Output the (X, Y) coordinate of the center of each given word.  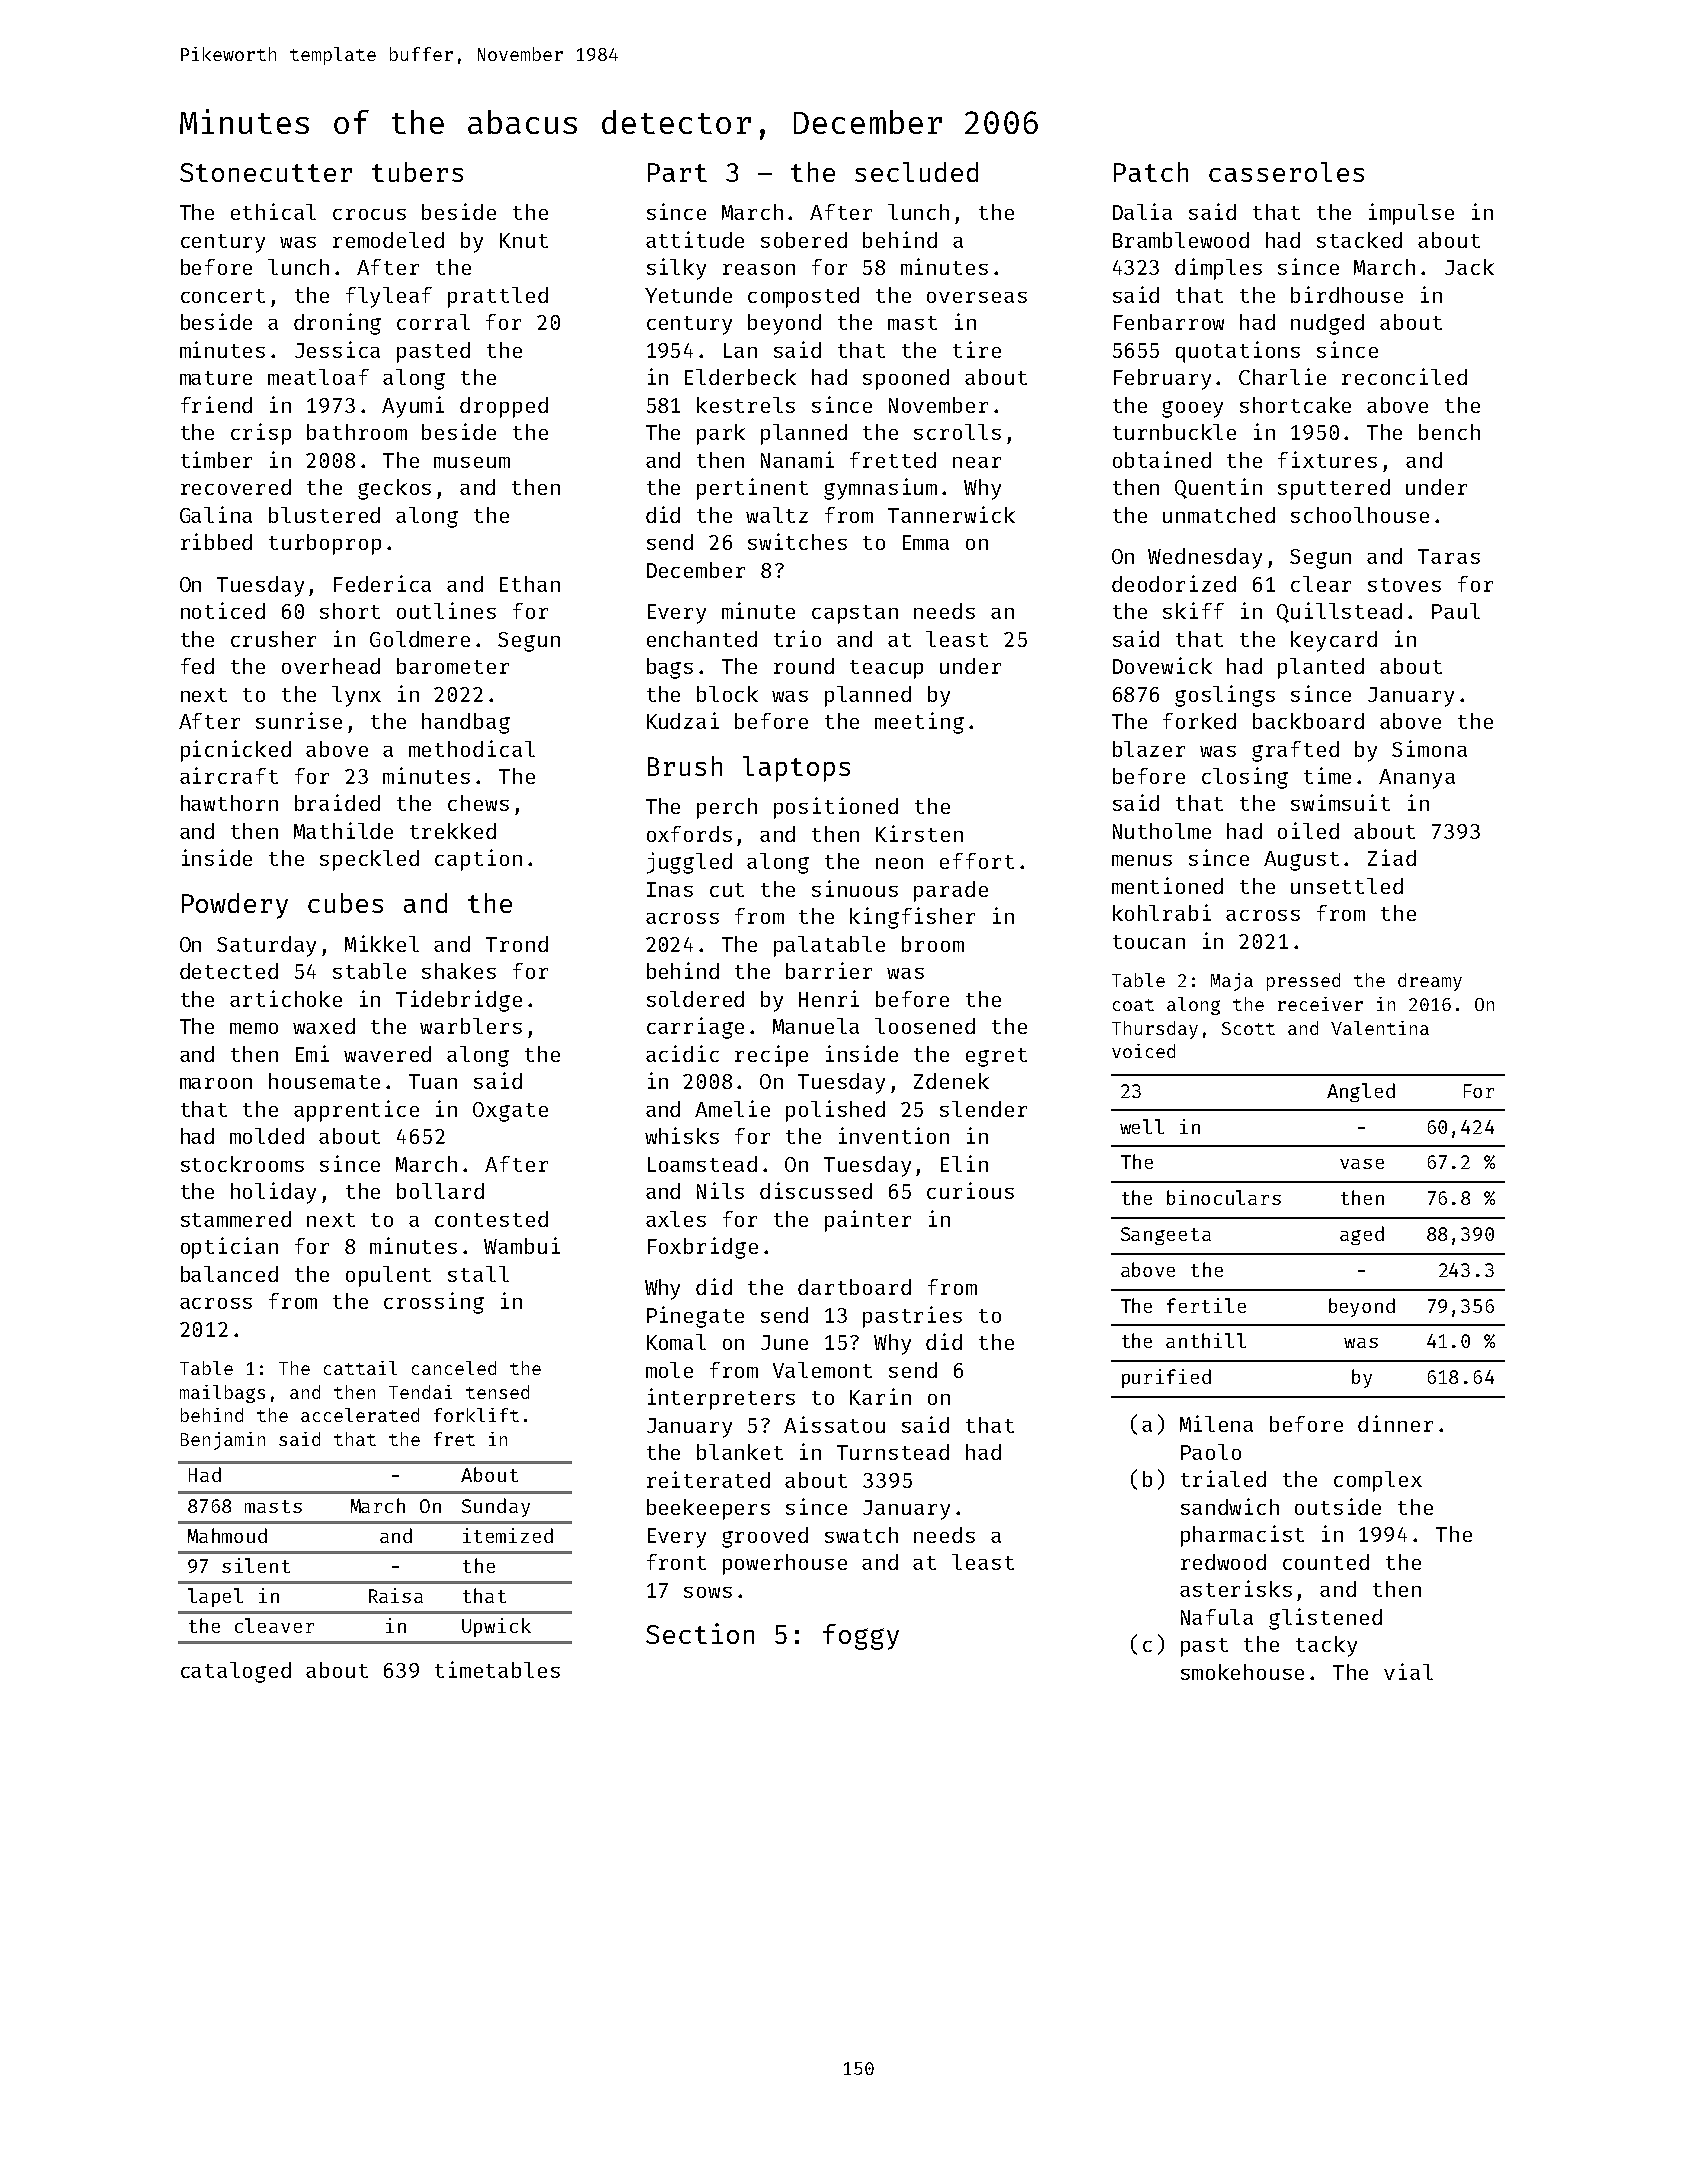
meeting (919, 723)
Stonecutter (266, 172)
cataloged (236, 1672)
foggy (861, 1637)
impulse (1411, 214)
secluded (916, 172)
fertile (1206, 1305)
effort (977, 861)
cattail (360, 1368)
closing (1245, 778)
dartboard (854, 1287)
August (1301, 861)
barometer (453, 666)
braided (337, 802)
